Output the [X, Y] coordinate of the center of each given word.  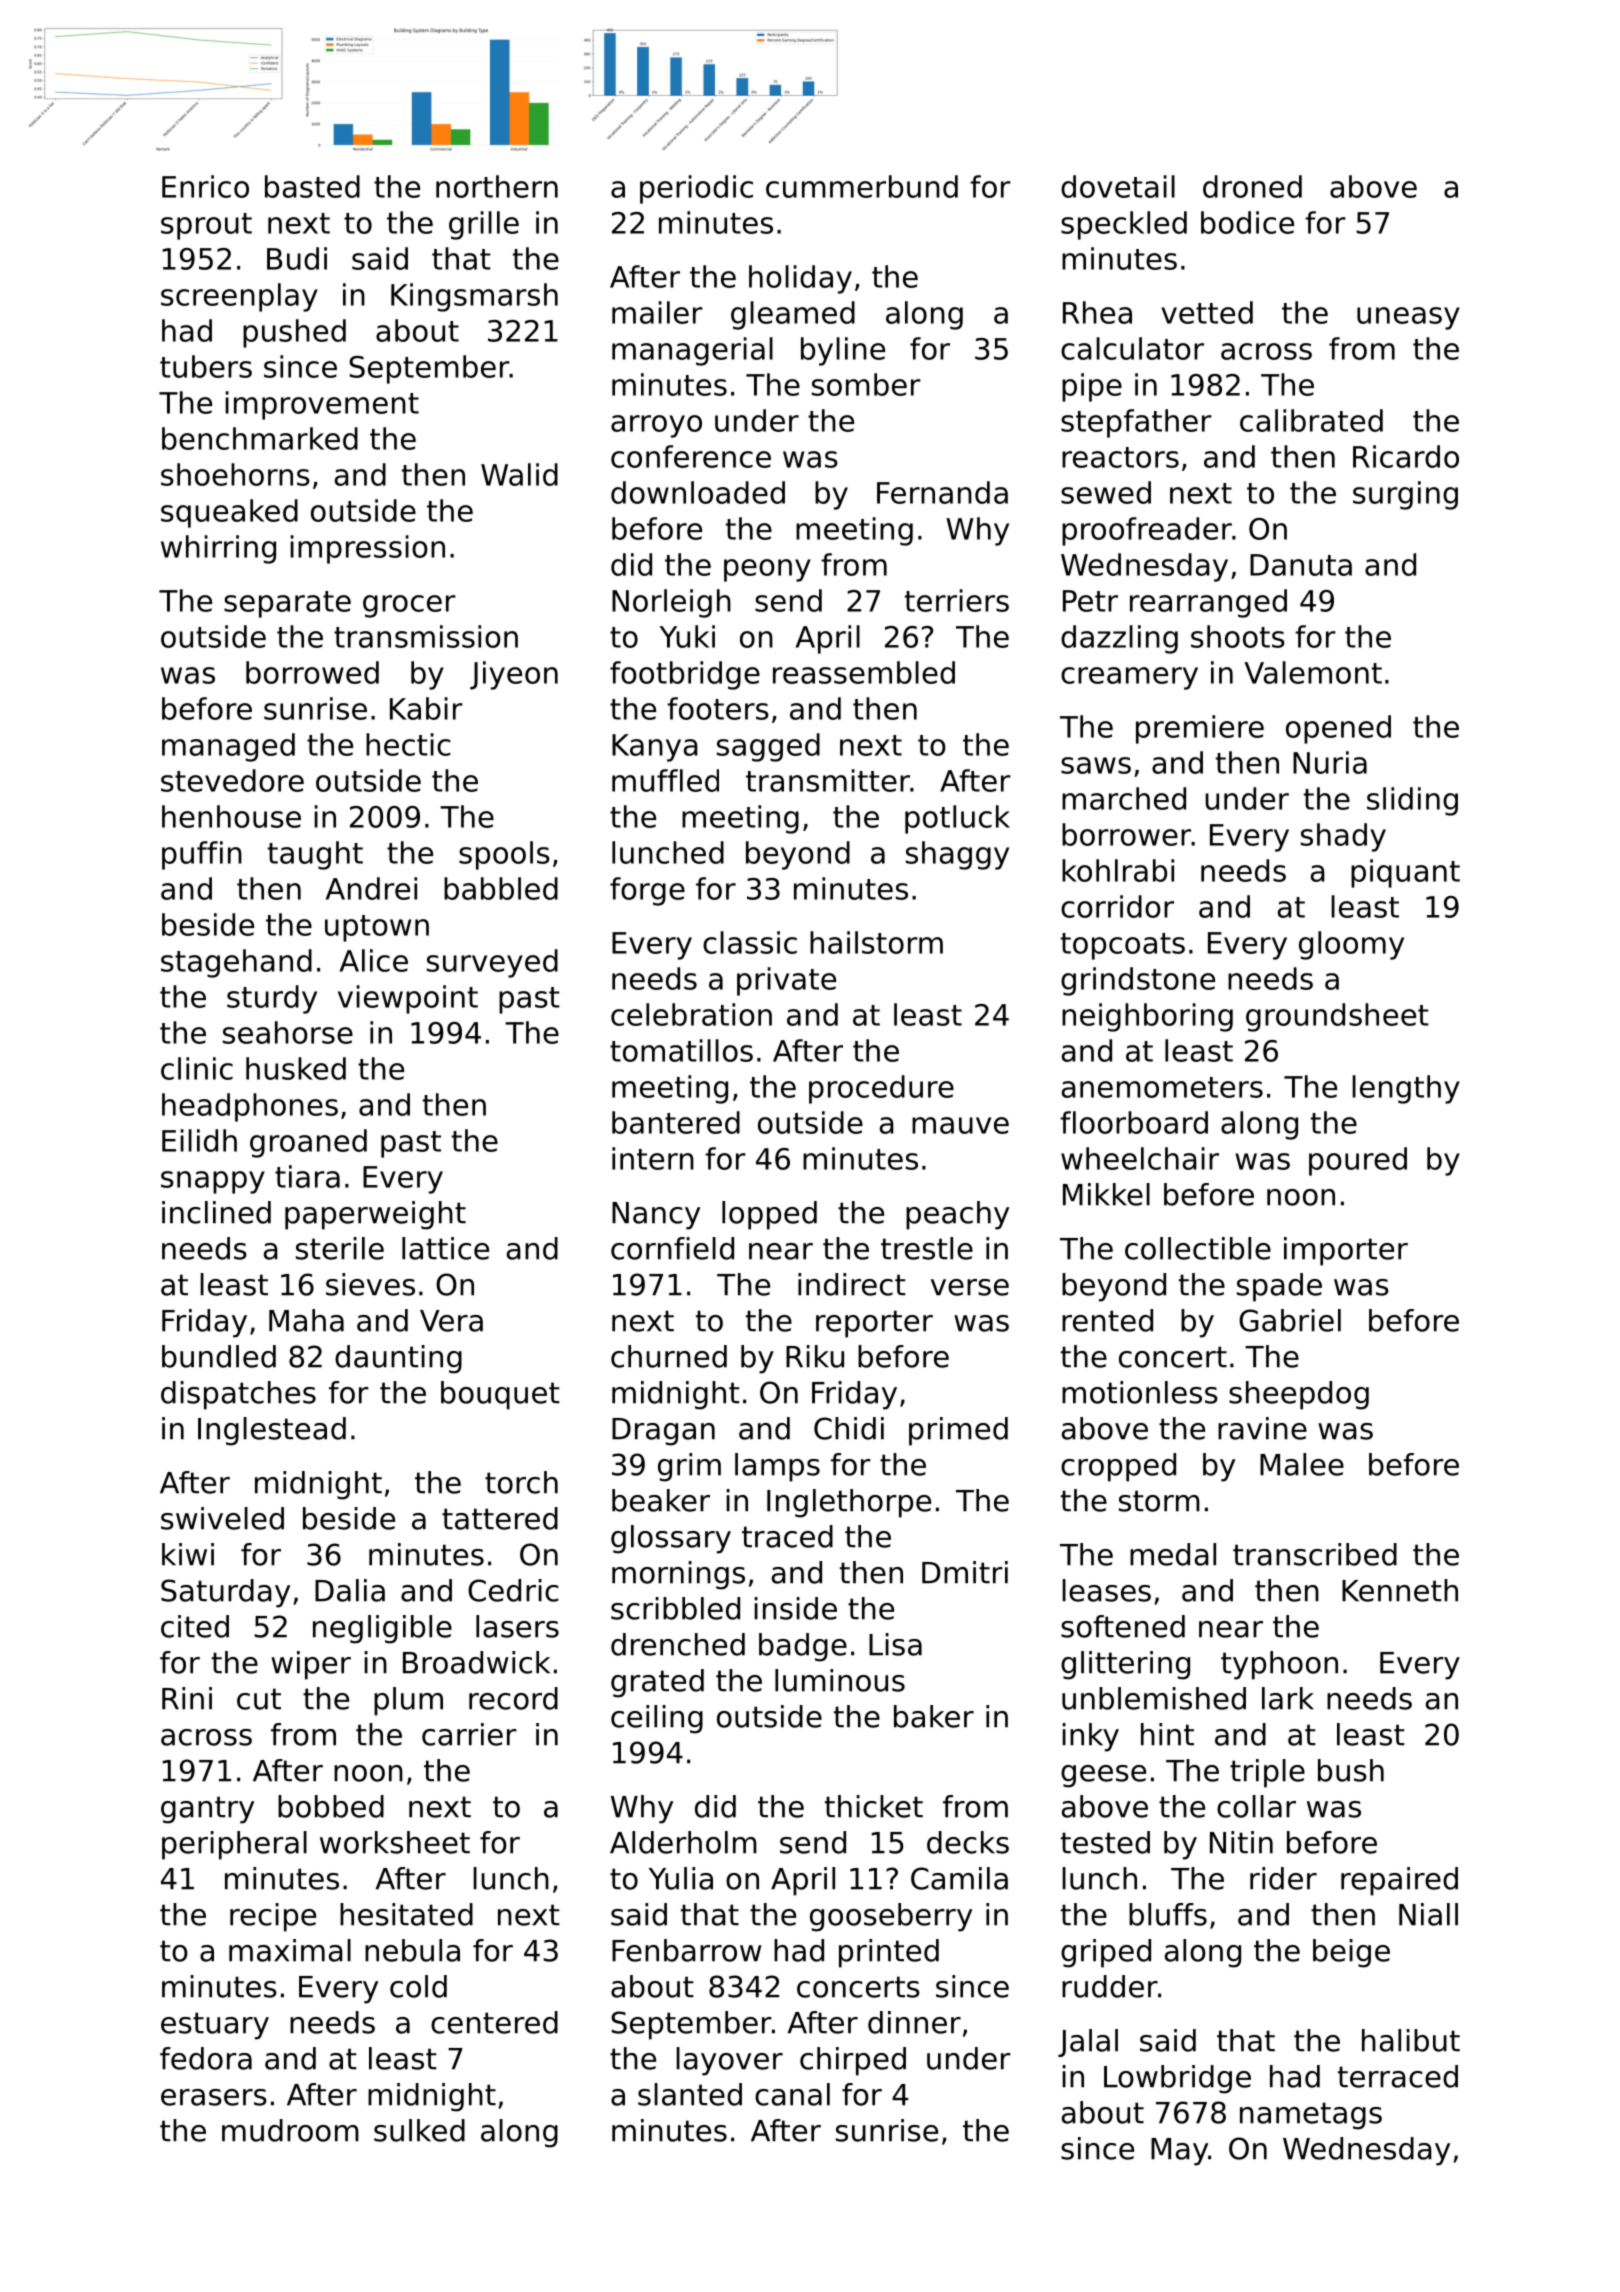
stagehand [236, 963]
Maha [306, 1320]
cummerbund [862, 186]
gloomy [1351, 945]
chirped [853, 2061]
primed [958, 1431]
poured [1358, 1161]
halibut [1411, 2040]
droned [1252, 186]
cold [418, 1986]
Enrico [205, 186]
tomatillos [681, 1050]
